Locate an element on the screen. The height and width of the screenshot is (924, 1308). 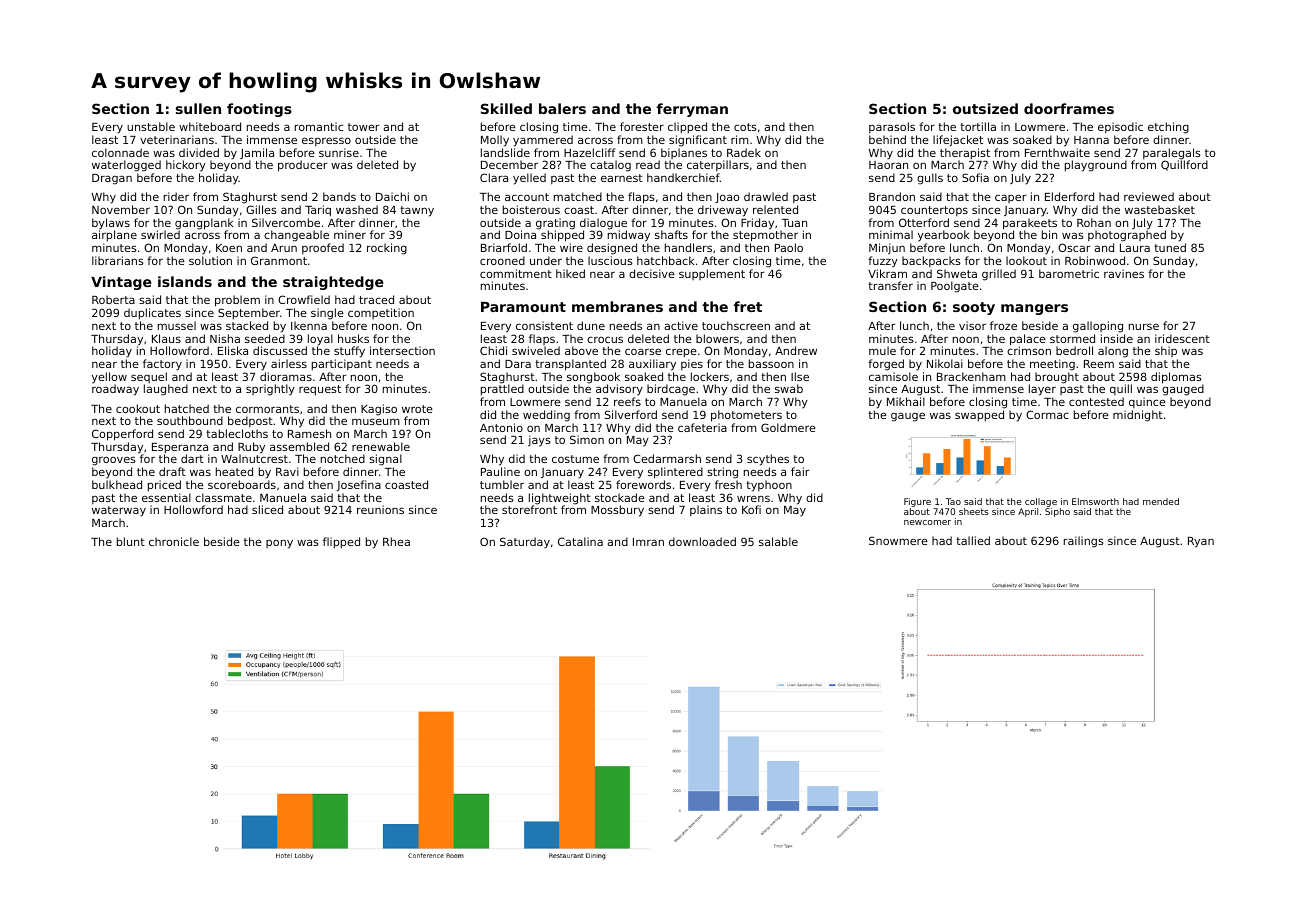
reunions is located at coordinates (380, 509).
